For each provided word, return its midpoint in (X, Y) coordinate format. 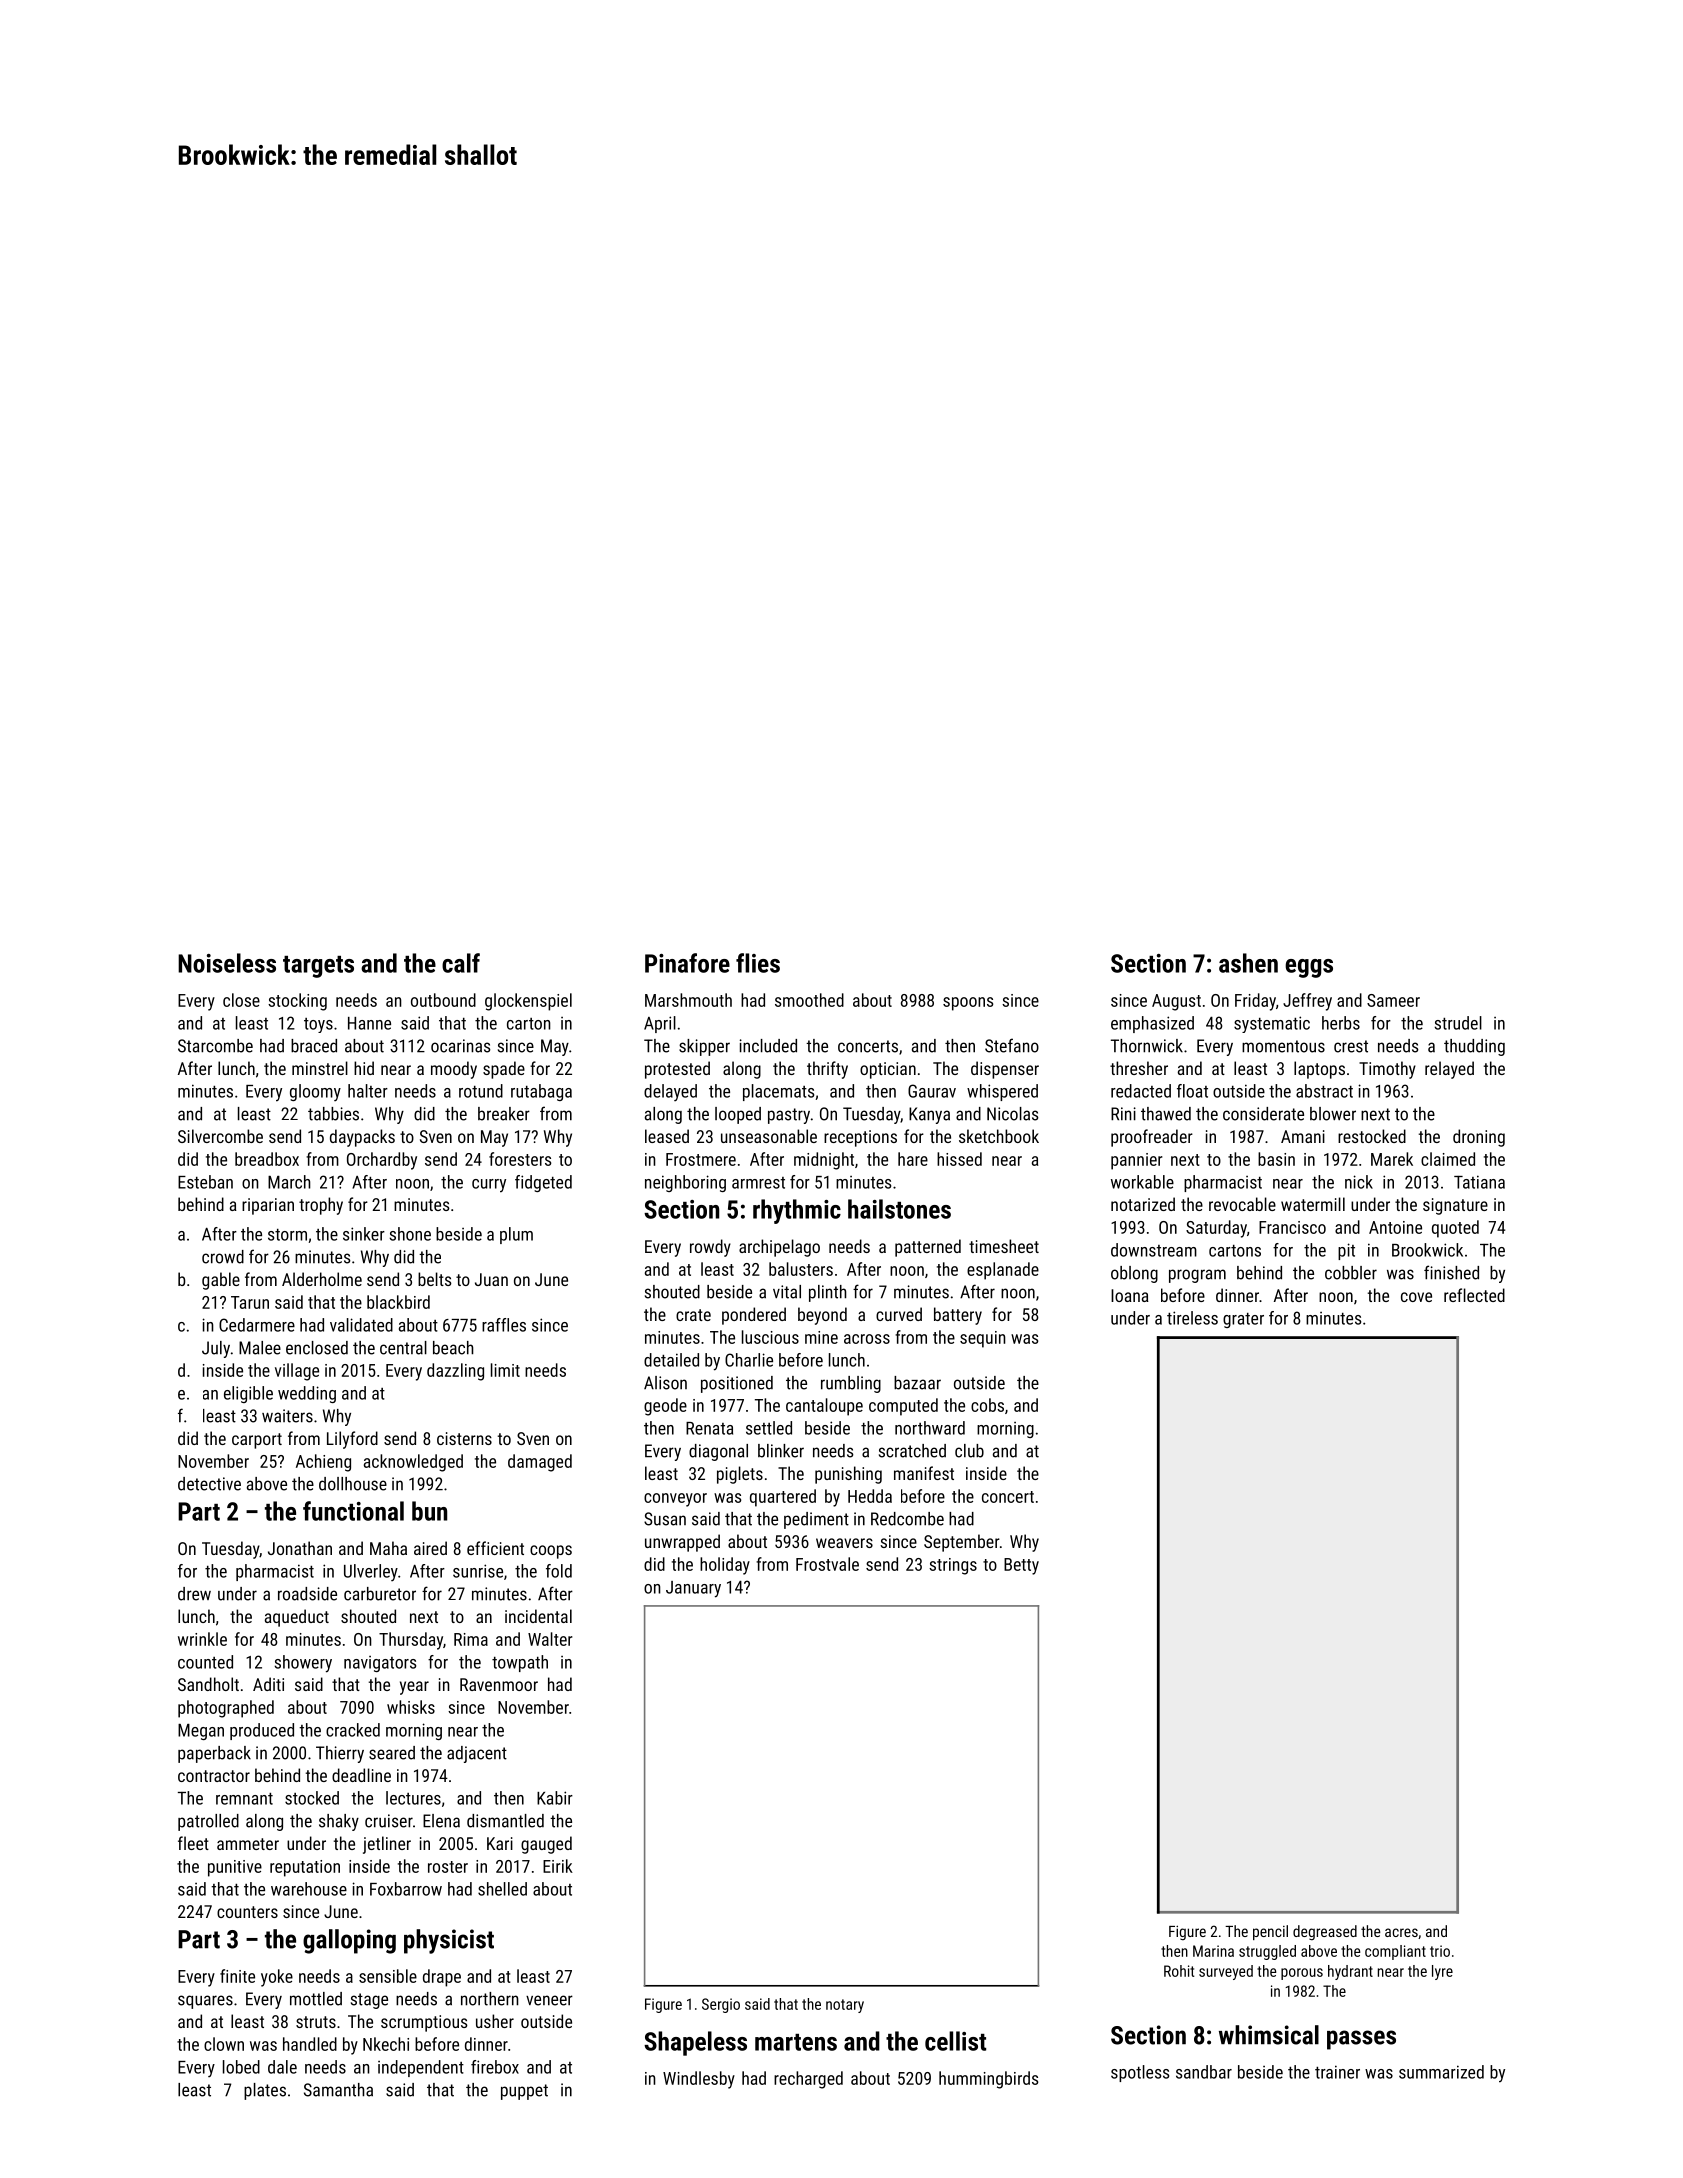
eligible (248, 1394)
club (969, 1451)
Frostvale (827, 1564)
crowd (223, 1257)
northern (490, 1999)
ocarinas (461, 1046)
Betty (1021, 1566)
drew (194, 1594)
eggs (1309, 968)
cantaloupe (824, 1407)
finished (1451, 1272)
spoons (968, 1004)
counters (247, 1912)
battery (958, 1316)
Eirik (558, 1866)
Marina (1213, 1951)
